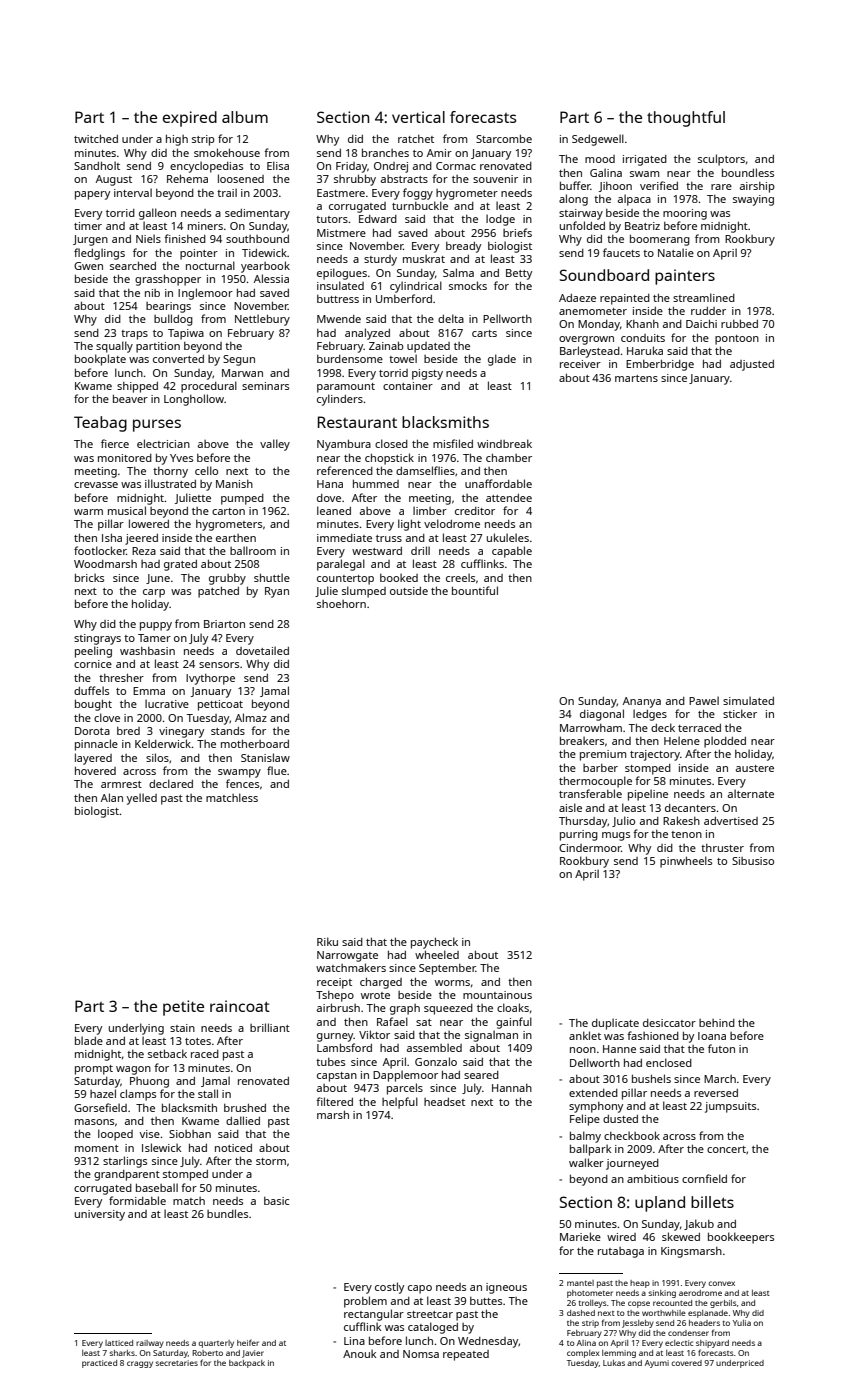 The height and width of the screenshot is (1400, 849). Describe the element at coordinates (392, 1021) in the screenshot. I see `Rafael` at that location.
